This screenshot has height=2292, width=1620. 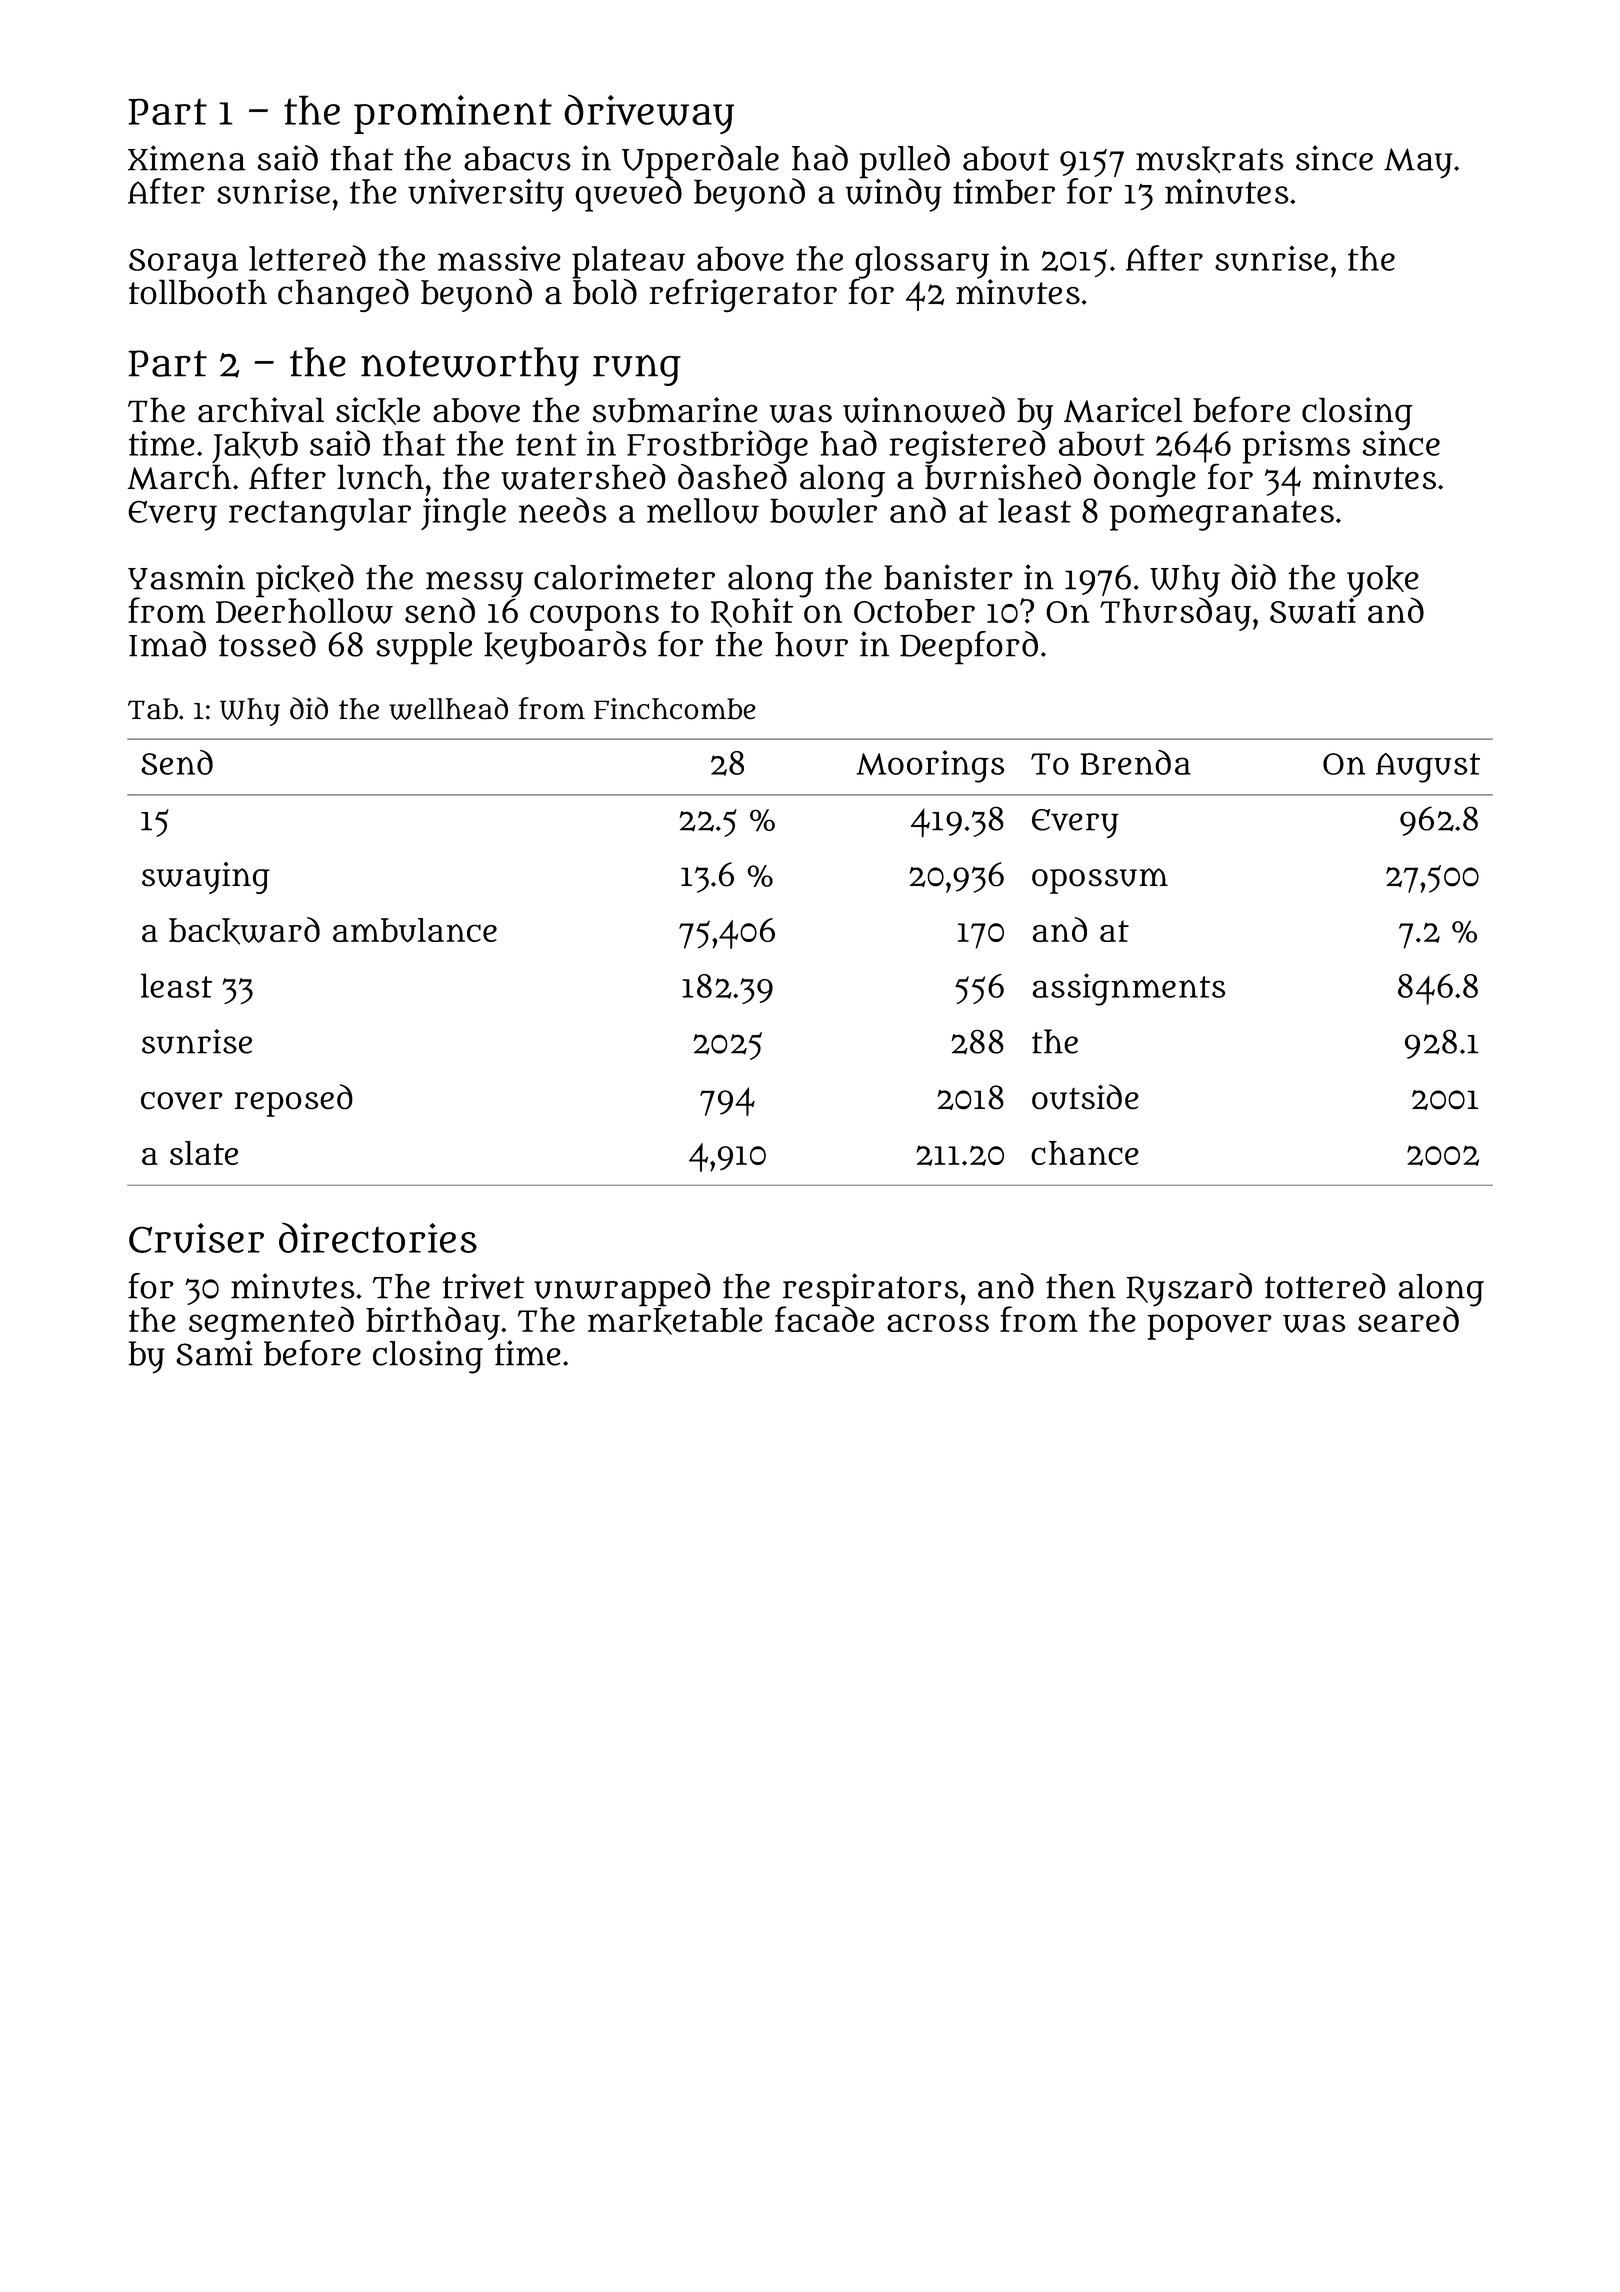 I want to click on May, so click(x=1418, y=163).
